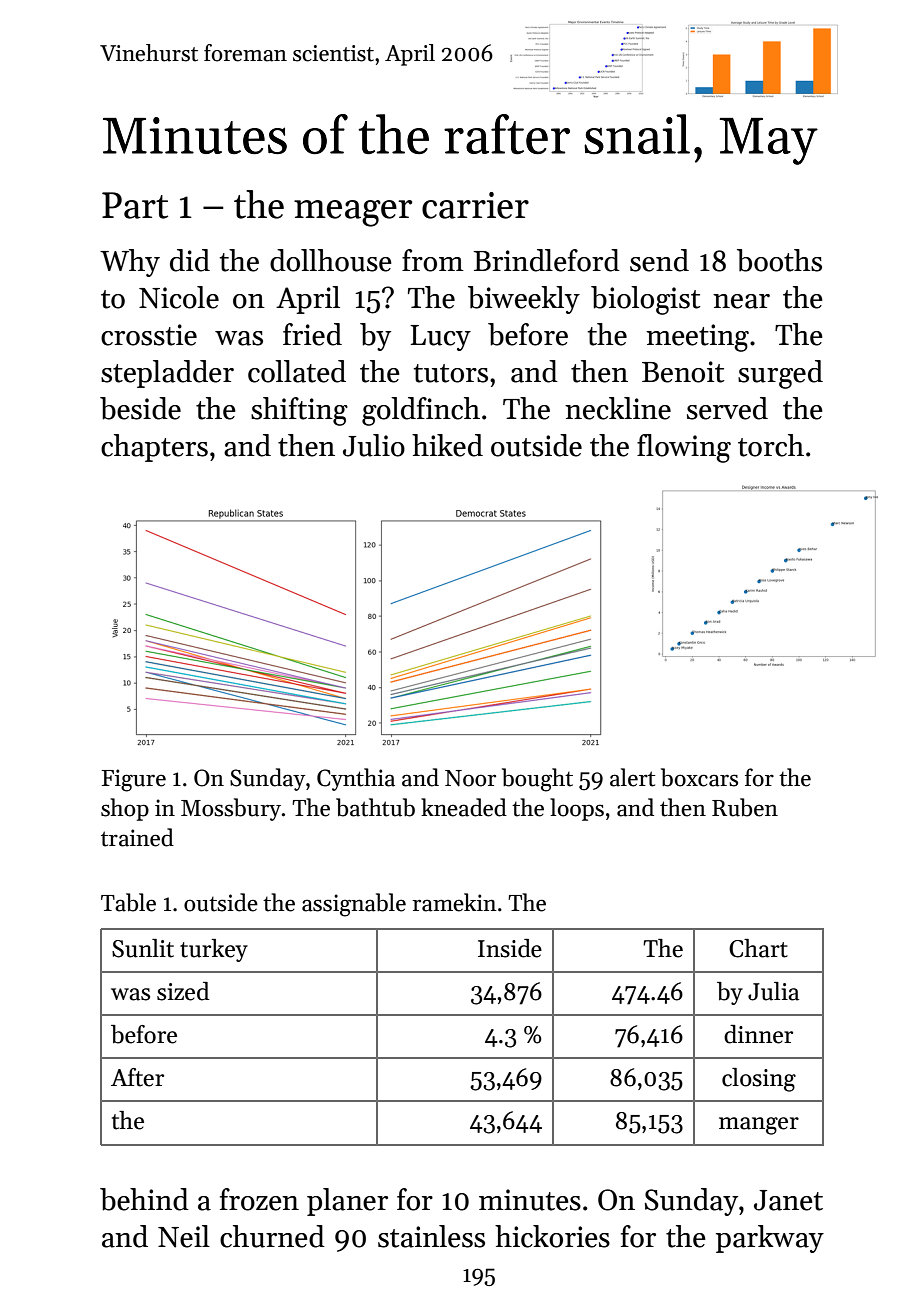  Describe the element at coordinates (144, 1199) in the screenshot. I see `behind` at that location.
